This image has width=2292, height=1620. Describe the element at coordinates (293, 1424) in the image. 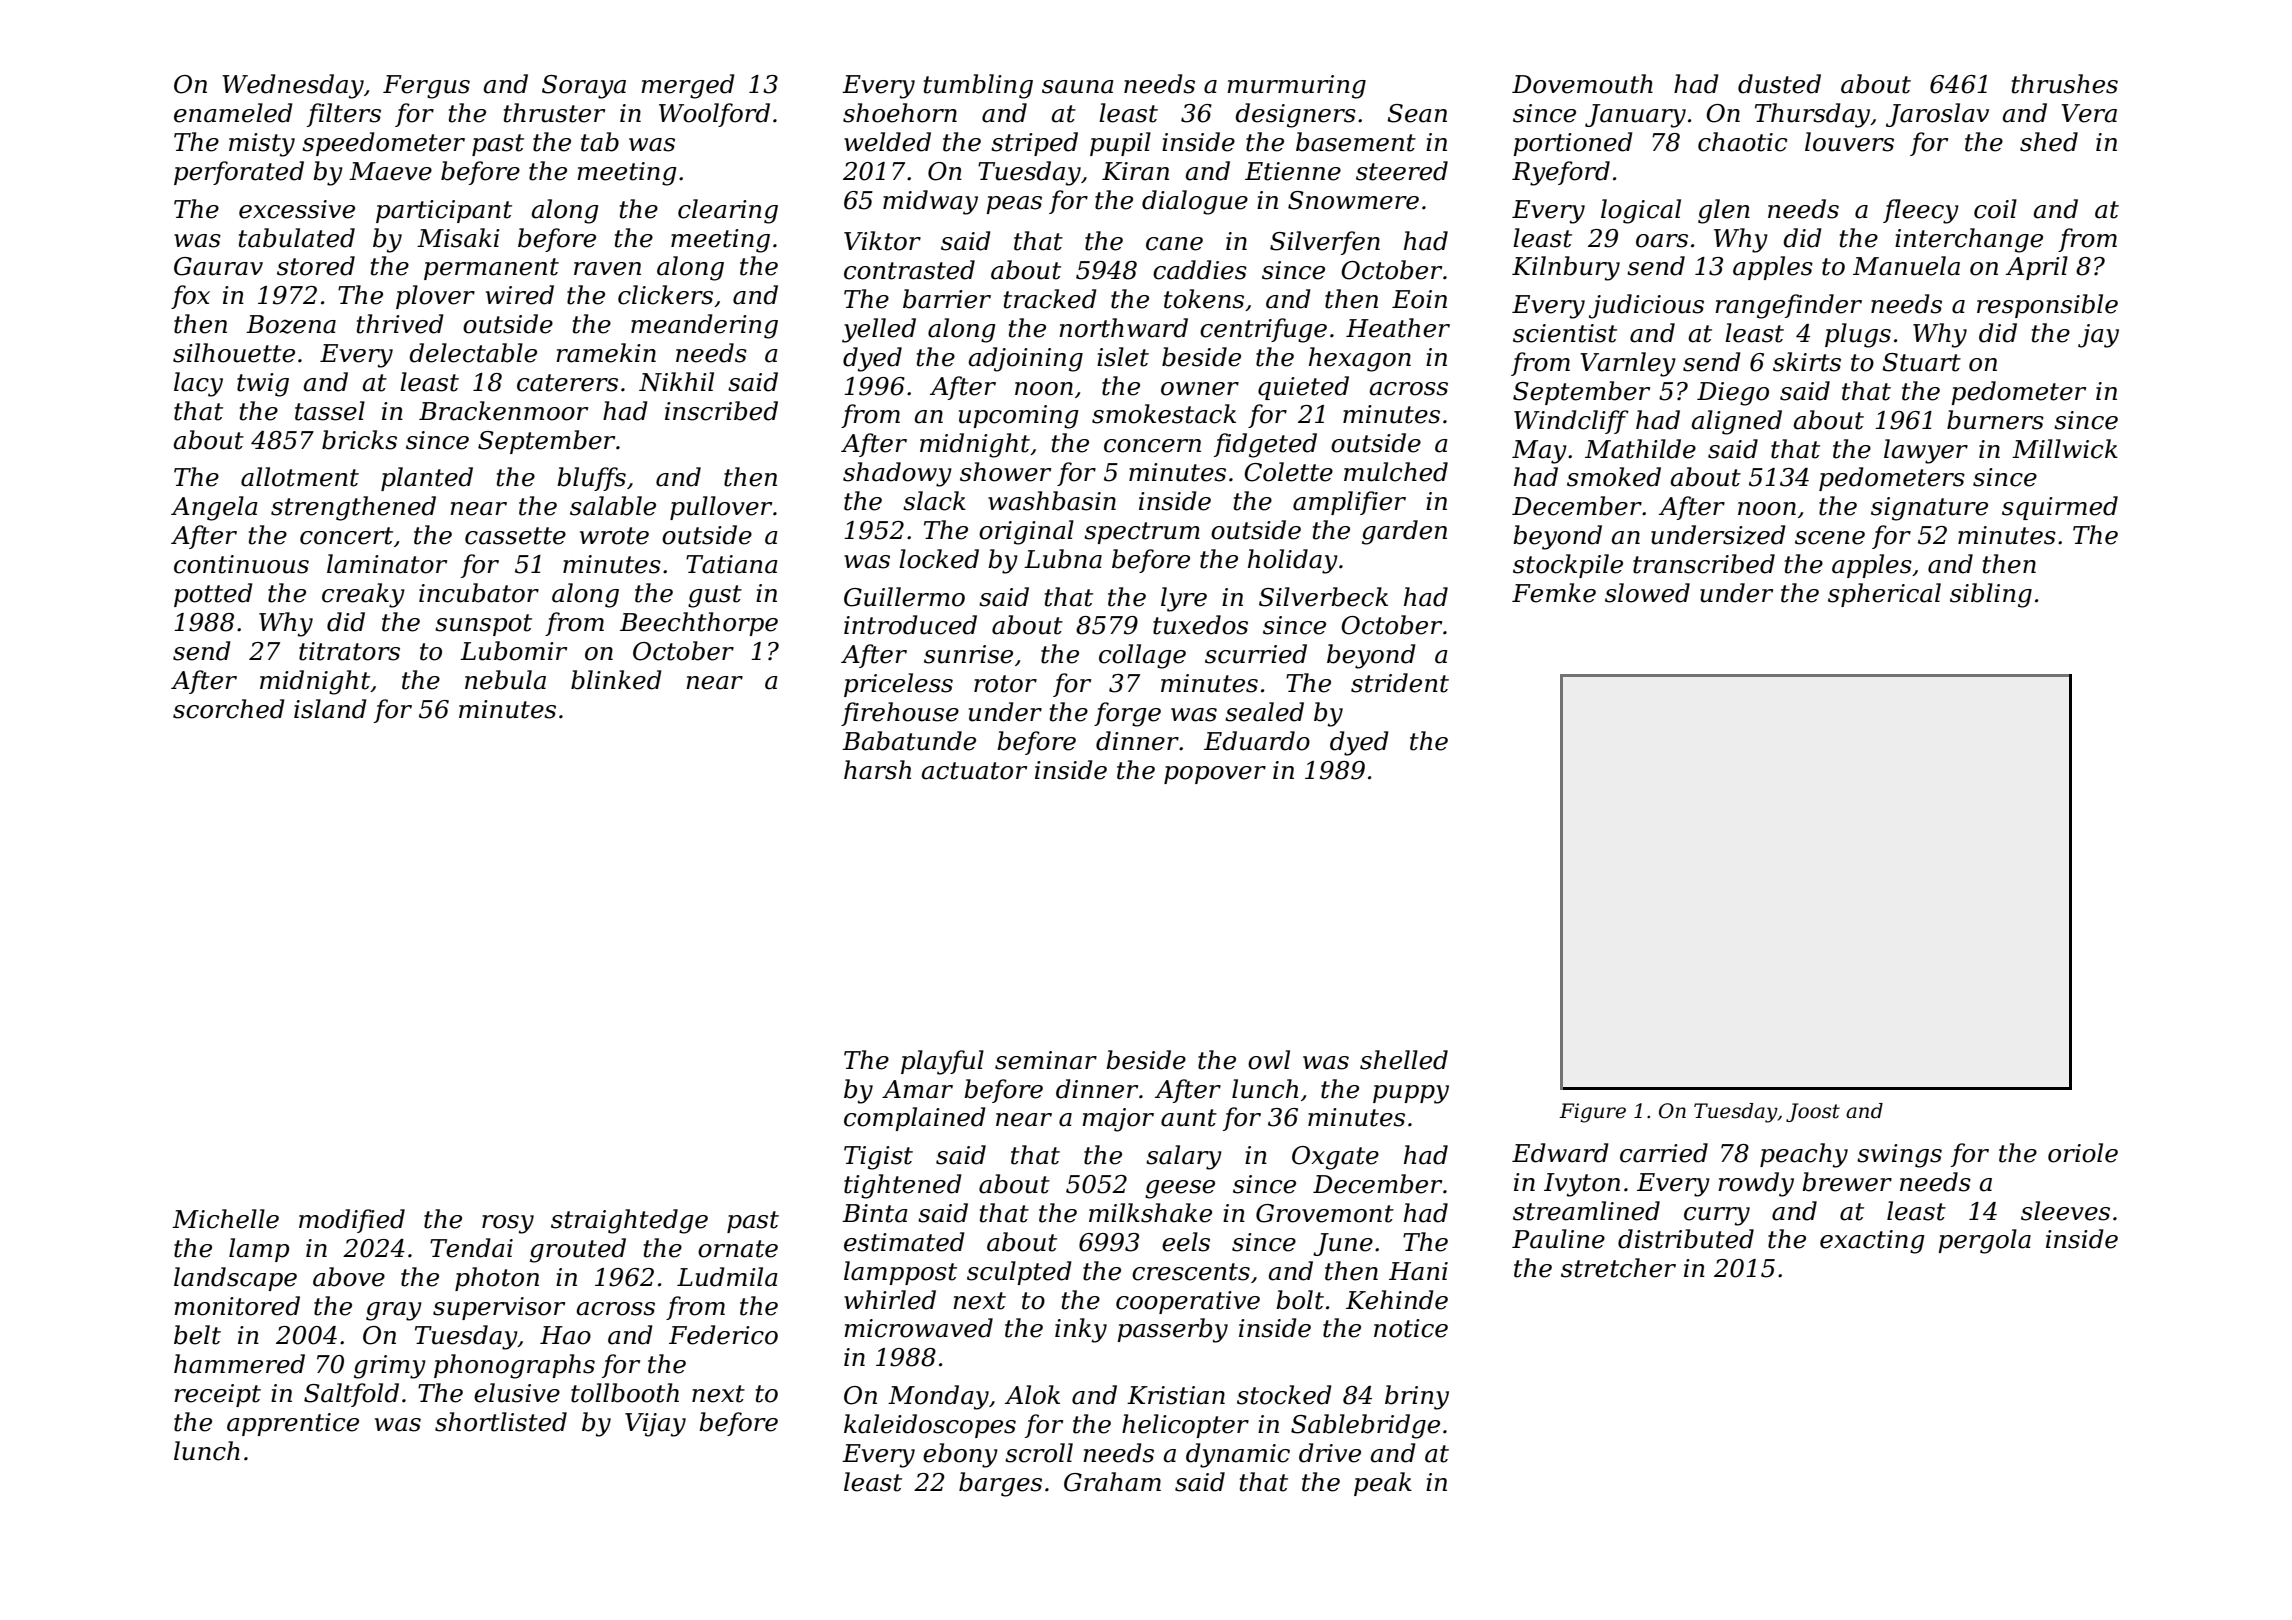

I see `apprentice` at that location.
